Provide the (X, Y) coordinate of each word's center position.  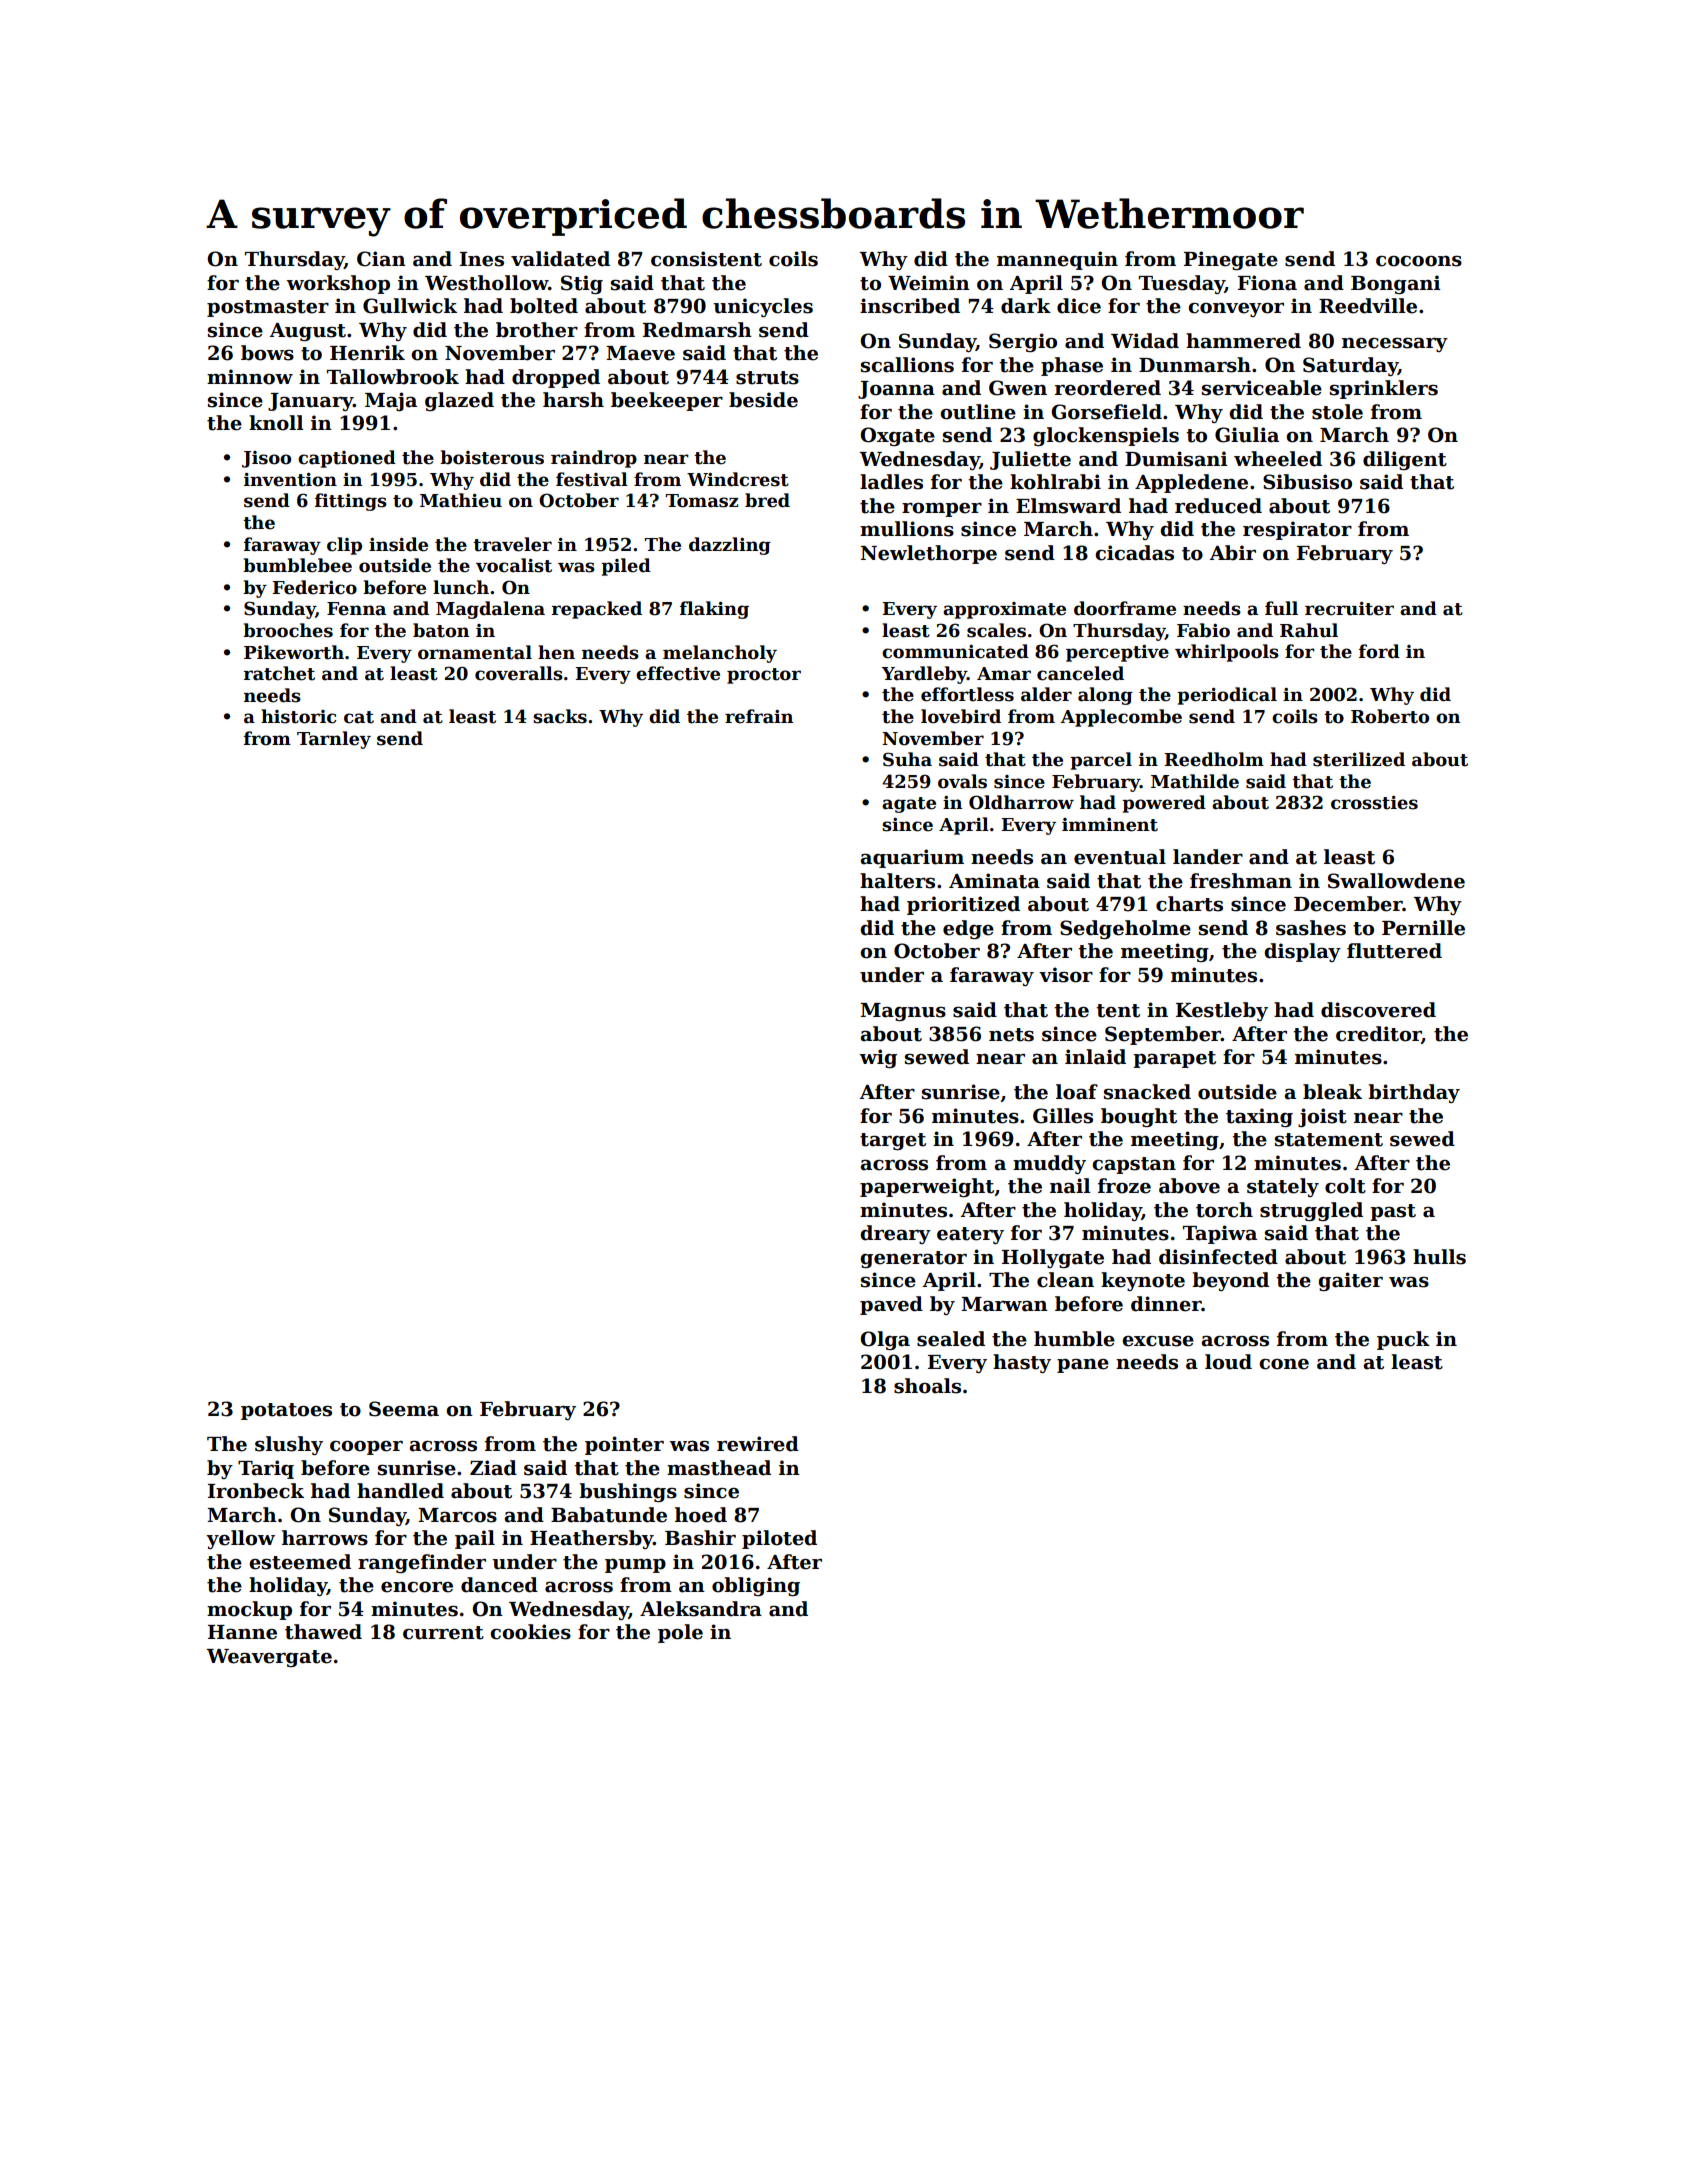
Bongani (1396, 284)
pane (1083, 1366)
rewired (758, 1444)
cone (1284, 1364)
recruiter (1349, 609)
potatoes (286, 1411)
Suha (907, 759)
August (308, 332)
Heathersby (591, 1539)
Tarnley (334, 740)
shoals (927, 1386)
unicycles (763, 307)
